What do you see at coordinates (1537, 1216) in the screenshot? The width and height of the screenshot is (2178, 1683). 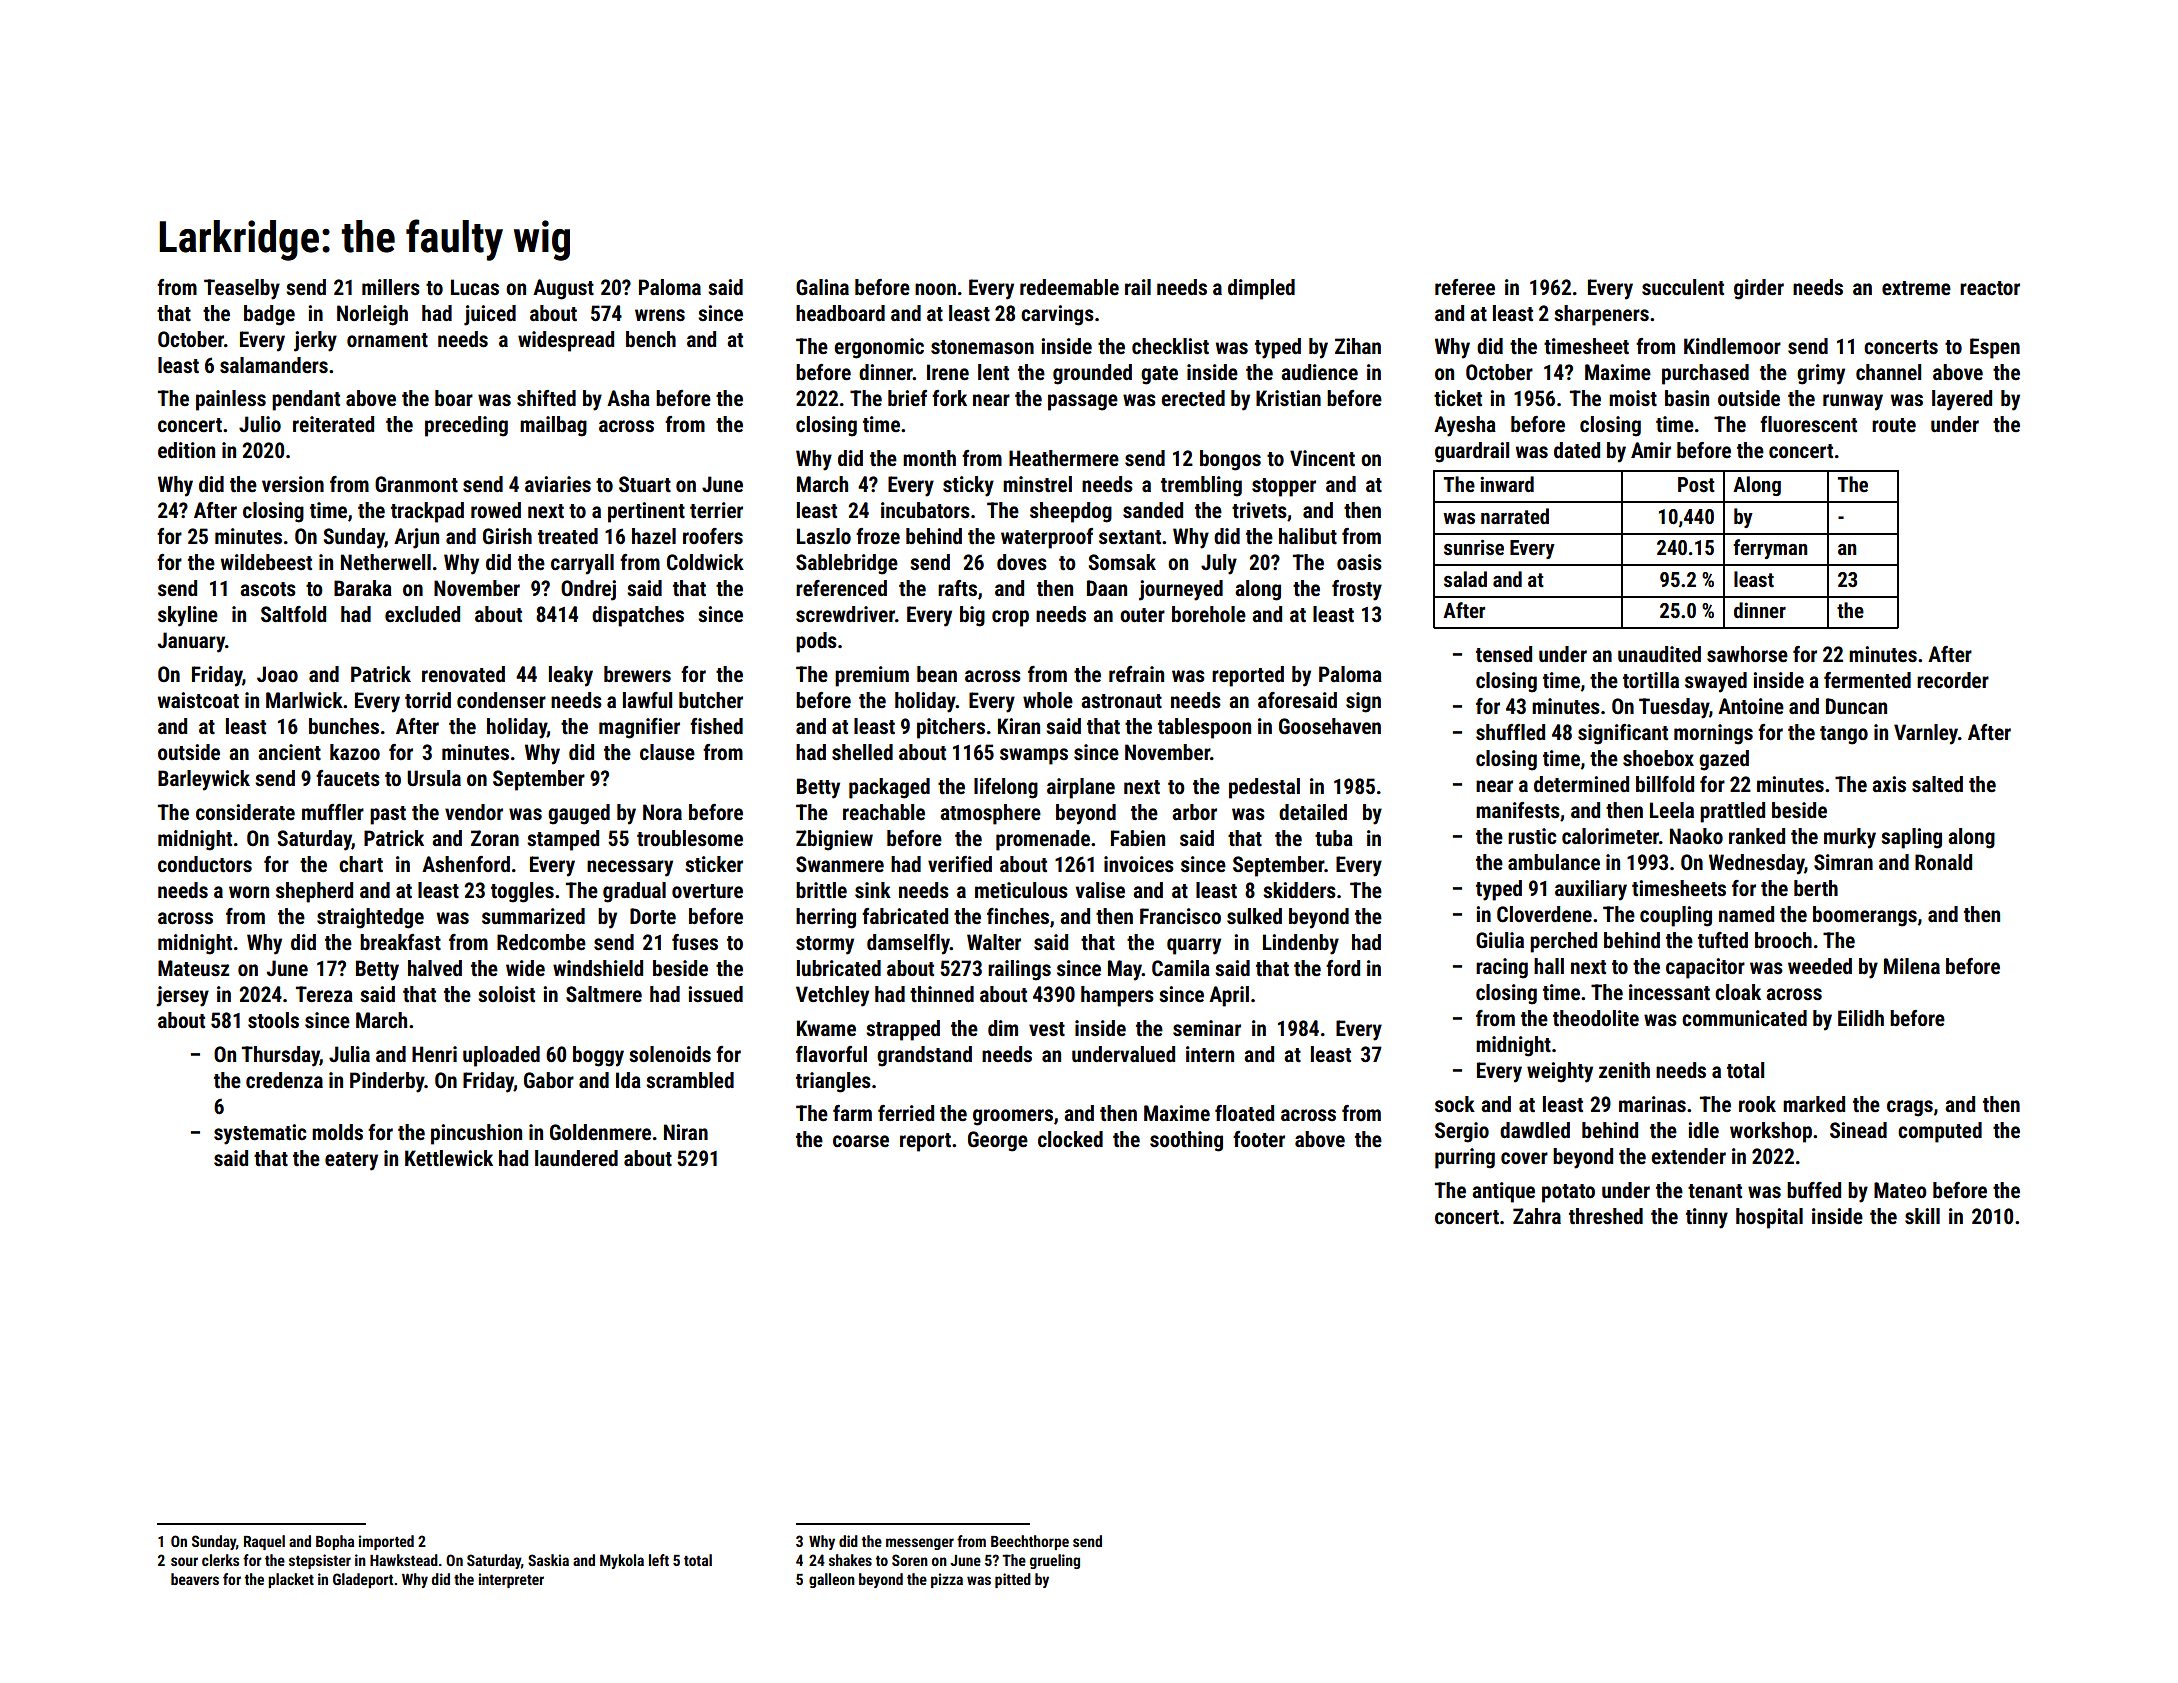 I see `Zahra` at bounding box center [1537, 1216].
